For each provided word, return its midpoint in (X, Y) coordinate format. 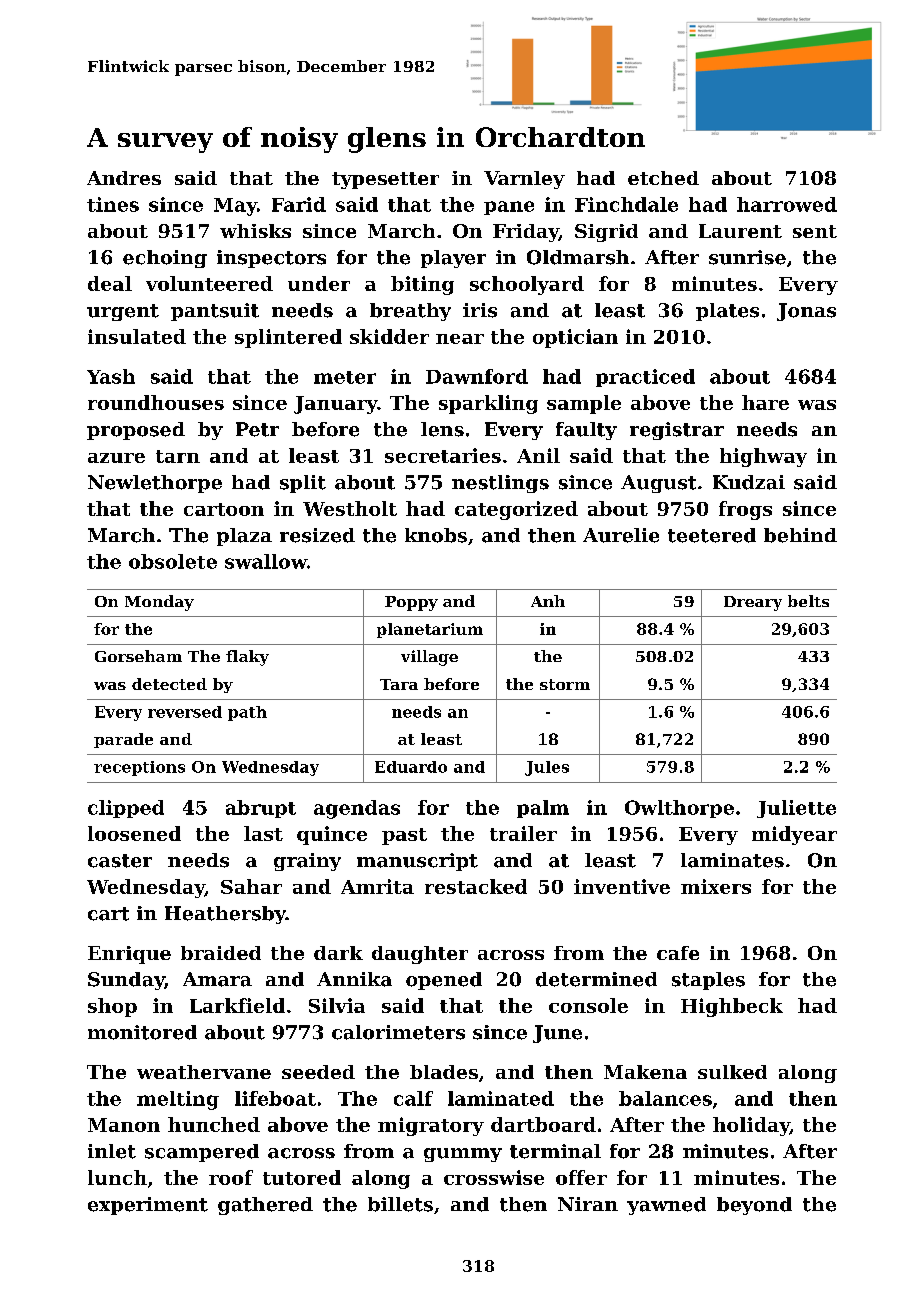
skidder (389, 336)
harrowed (787, 204)
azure (116, 458)
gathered (265, 1206)
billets (400, 1204)
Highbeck (732, 1007)
